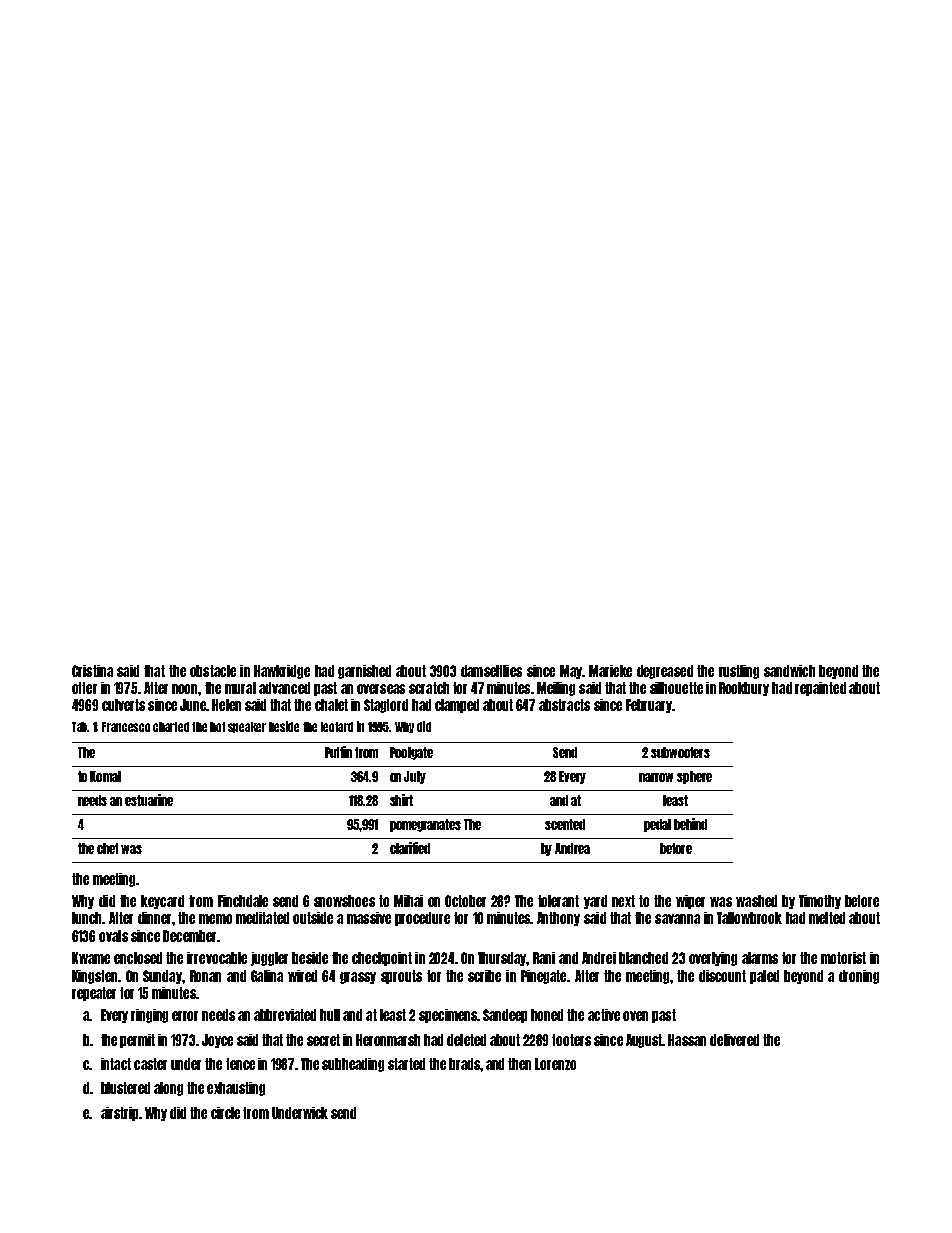 This screenshot has height=1233, width=952. Describe the element at coordinates (491, 671) in the screenshot. I see `damselflies` at that location.
